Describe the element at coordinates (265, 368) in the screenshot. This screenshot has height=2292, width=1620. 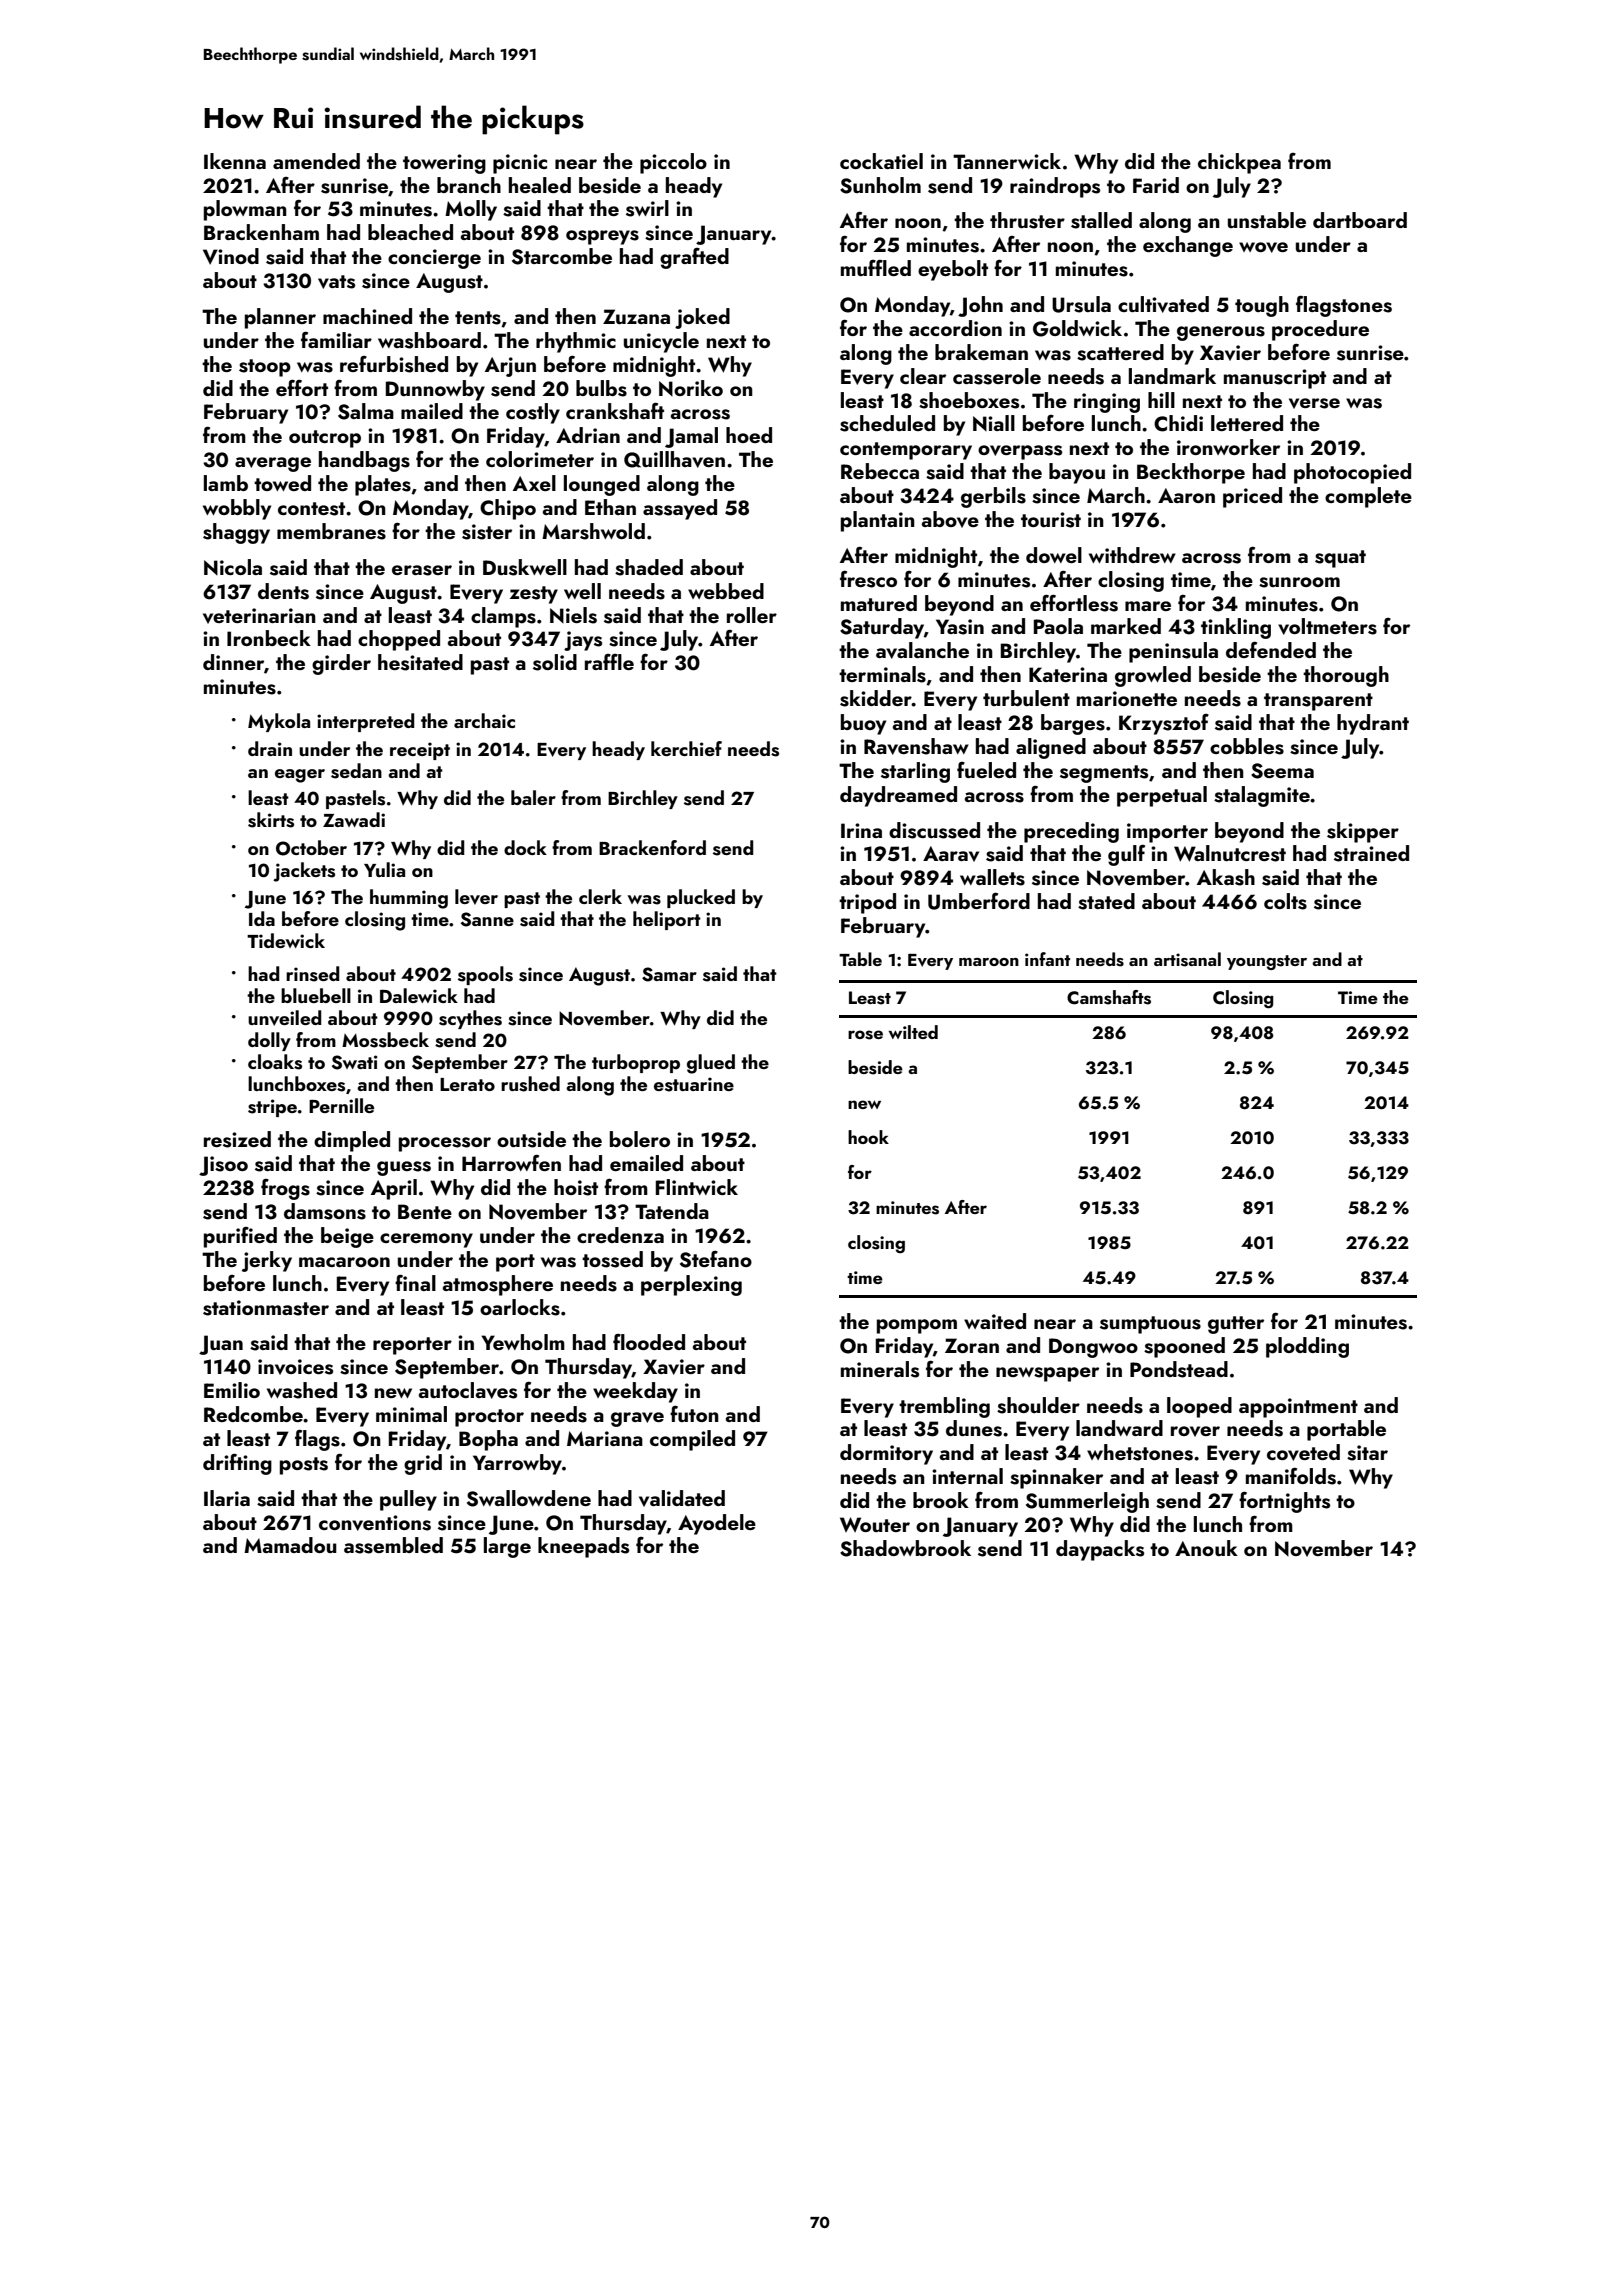
I see `stoop` at that location.
